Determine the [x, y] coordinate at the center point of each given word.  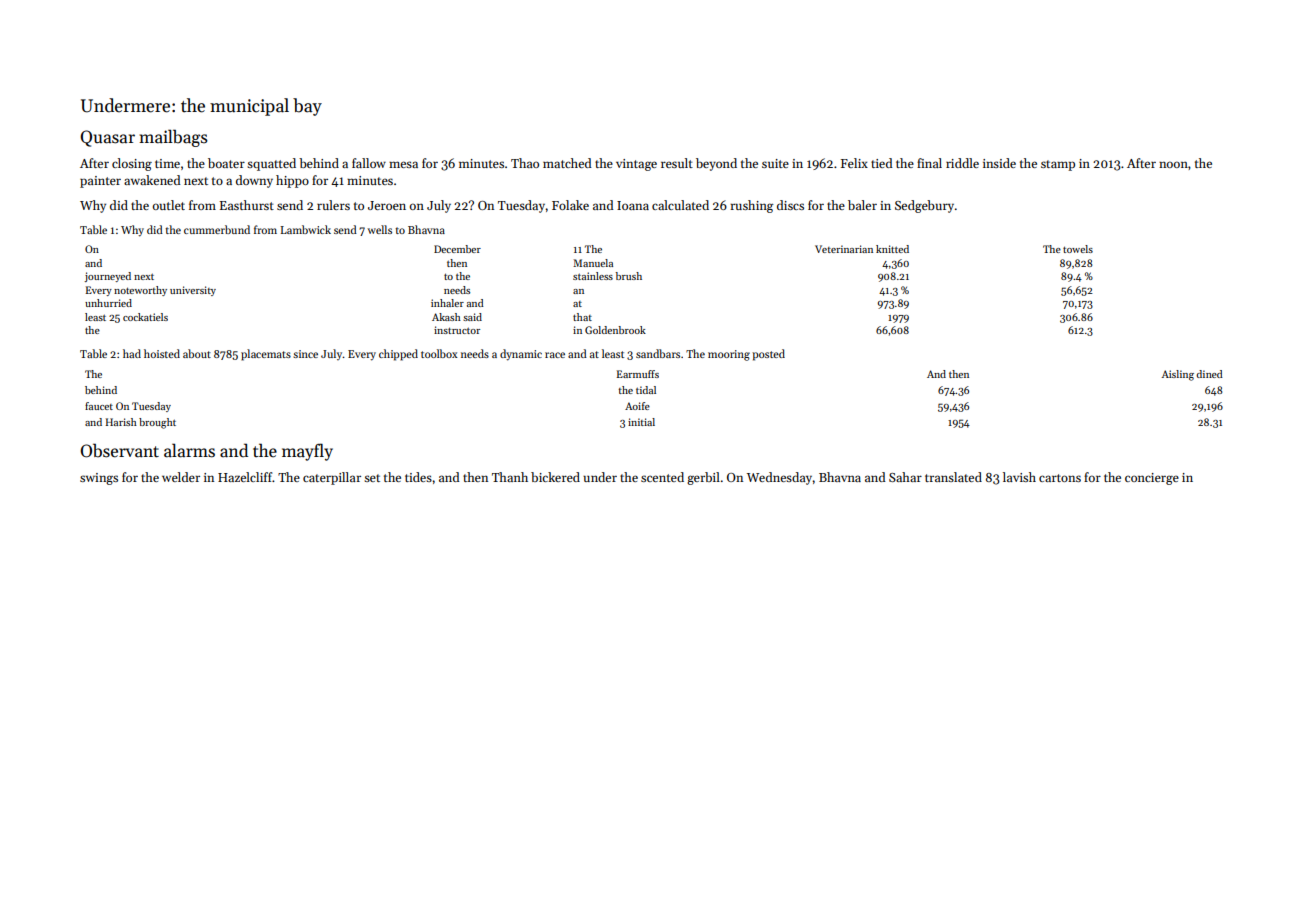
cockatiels [145, 317]
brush [629, 276]
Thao [525, 163]
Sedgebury [924, 206]
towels [1078, 249]
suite [775, 163]
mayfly [307, 452]
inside [999, 163]
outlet [169, 205]
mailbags [173, 138]
